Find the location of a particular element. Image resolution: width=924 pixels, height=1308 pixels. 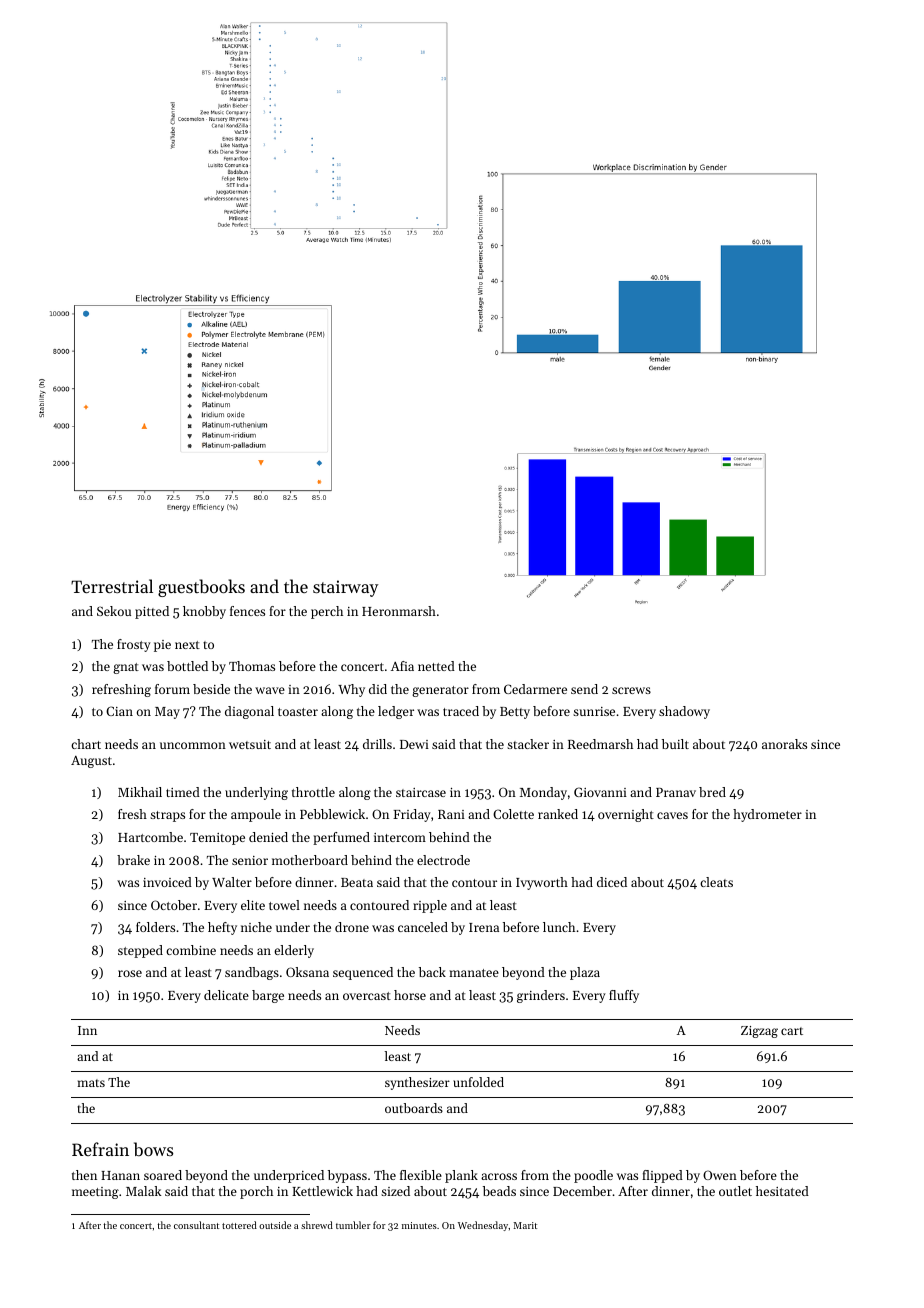

Marit is located at coordinates (525, 1225).
